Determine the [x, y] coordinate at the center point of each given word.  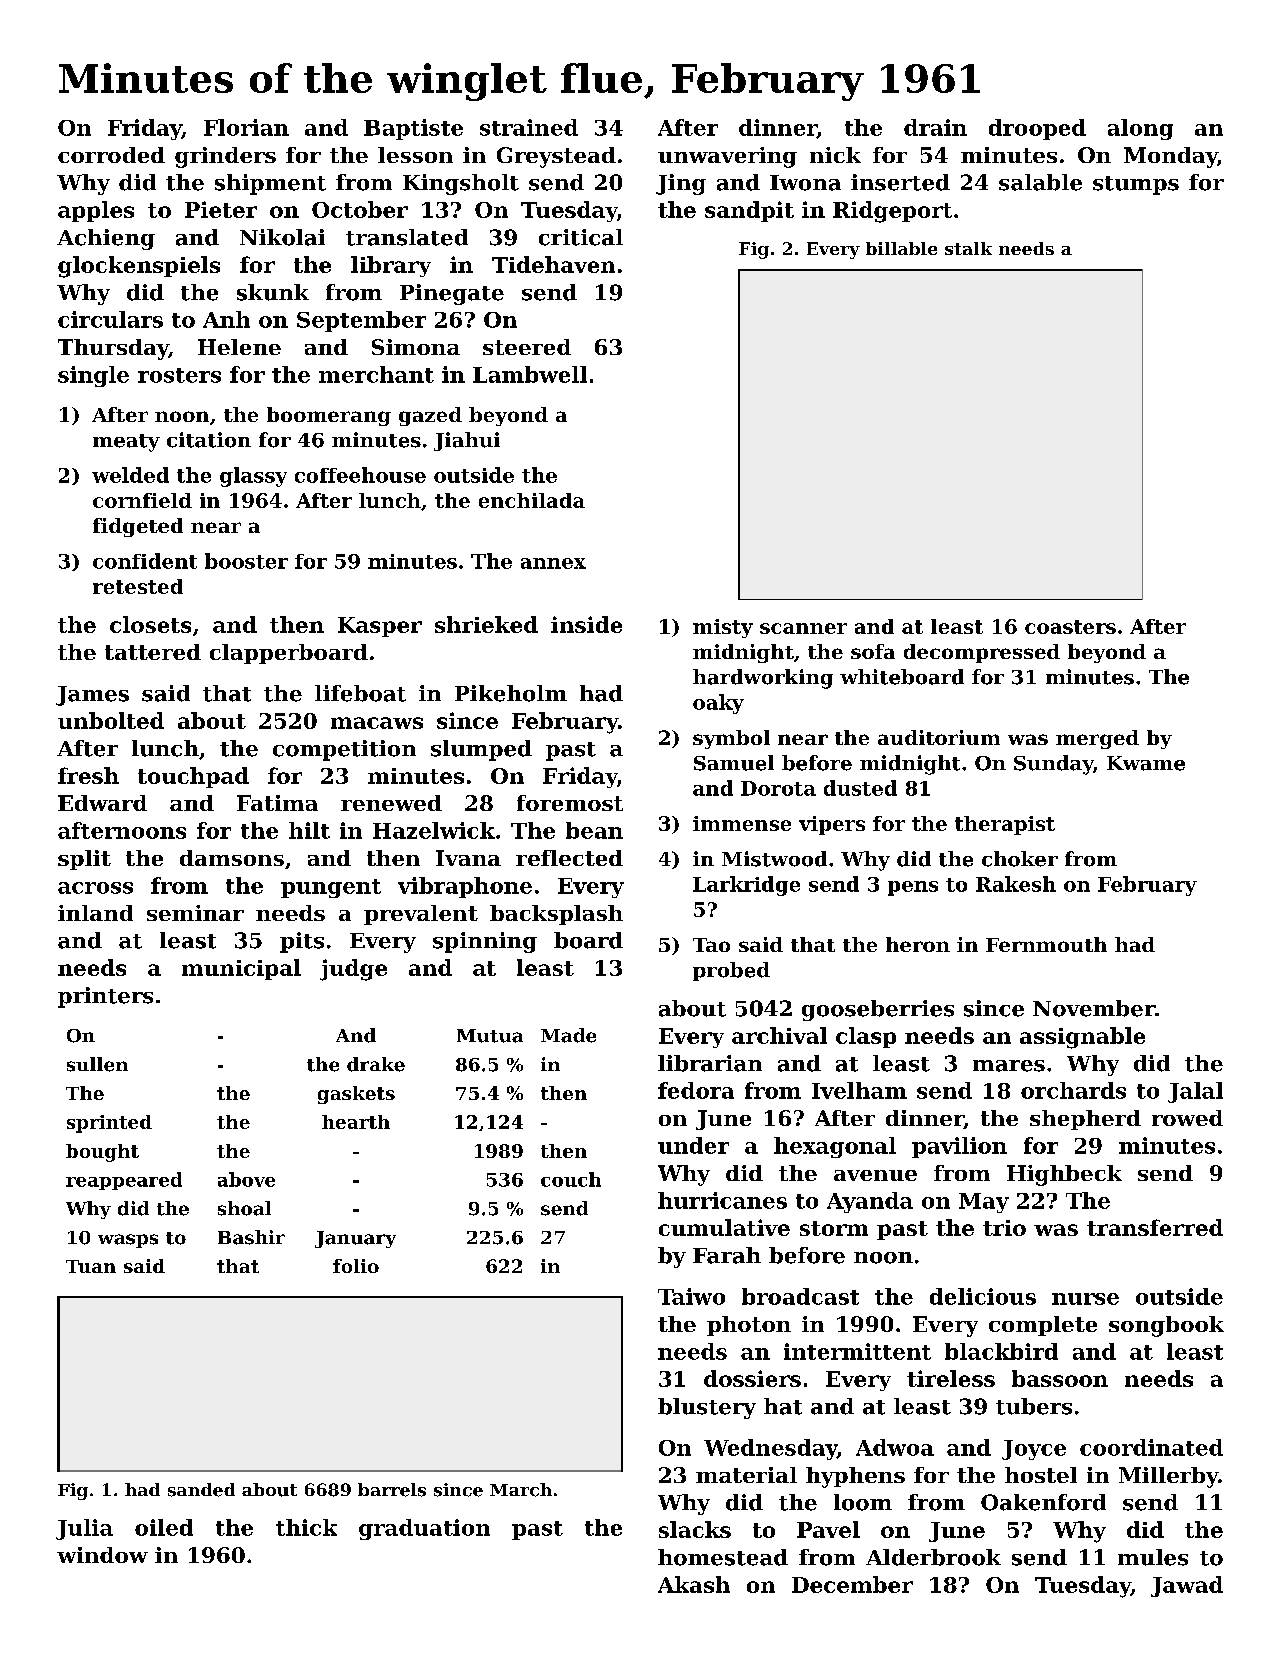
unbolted [111, 720]
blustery [707, 1408]
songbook [1166, 1326]
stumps [1136, 185]
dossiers [752, 1378]
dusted [860, 788]
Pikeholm [511, 693]
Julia [84, 1529]
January [355, 1239]
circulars [110, 319]
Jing [681, 184]
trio [1004, 1228]
